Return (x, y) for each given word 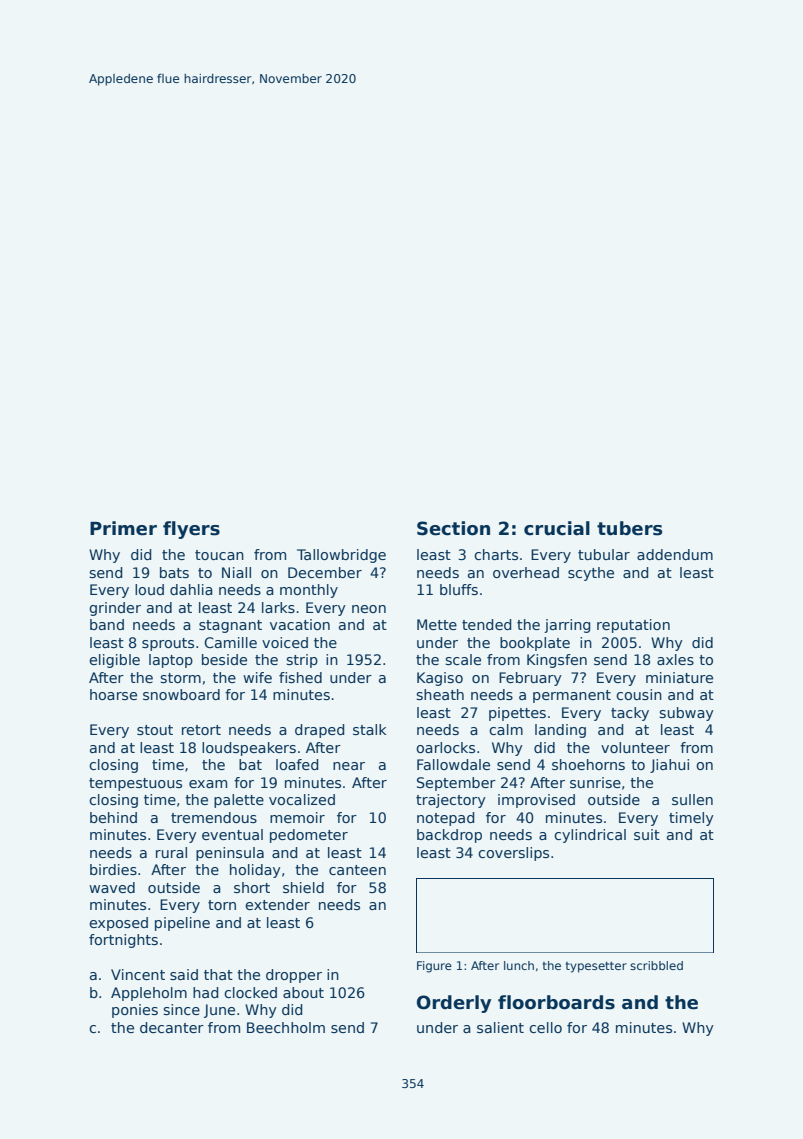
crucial (557, 528)
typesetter (596, 967)
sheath (440, 694)
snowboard (181, 694)
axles (675, 659)
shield (303, 887)
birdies (113, 869)
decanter (172, 1027)
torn (222, 905)
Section (453, 528)
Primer (123, 528)
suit (647, 834)
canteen (357, 870)
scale (463, 659)
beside (224, 659)
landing (560, 731)
